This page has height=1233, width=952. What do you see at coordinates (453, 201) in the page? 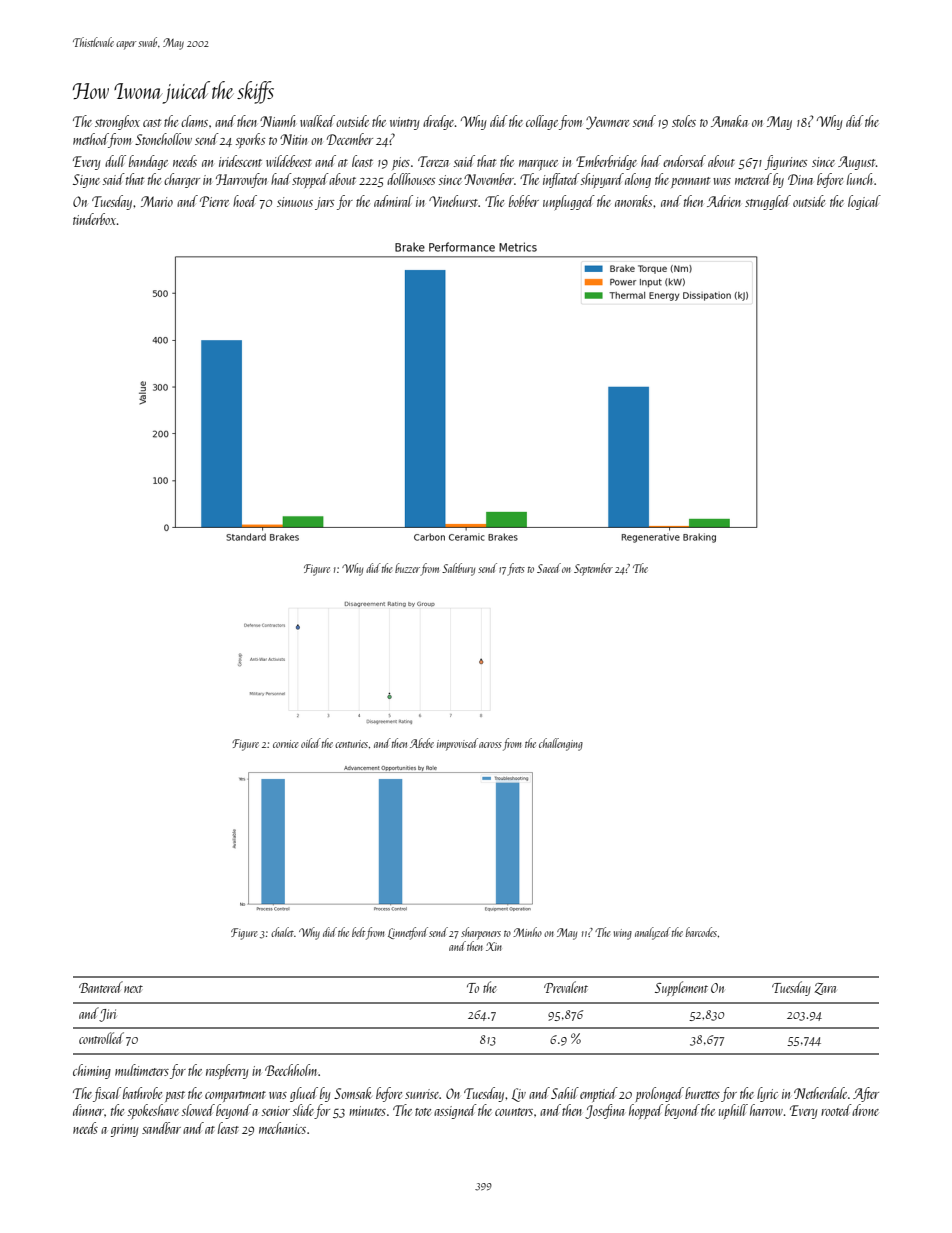
I see `Vinehurst` at bounding box center [453, 201].
